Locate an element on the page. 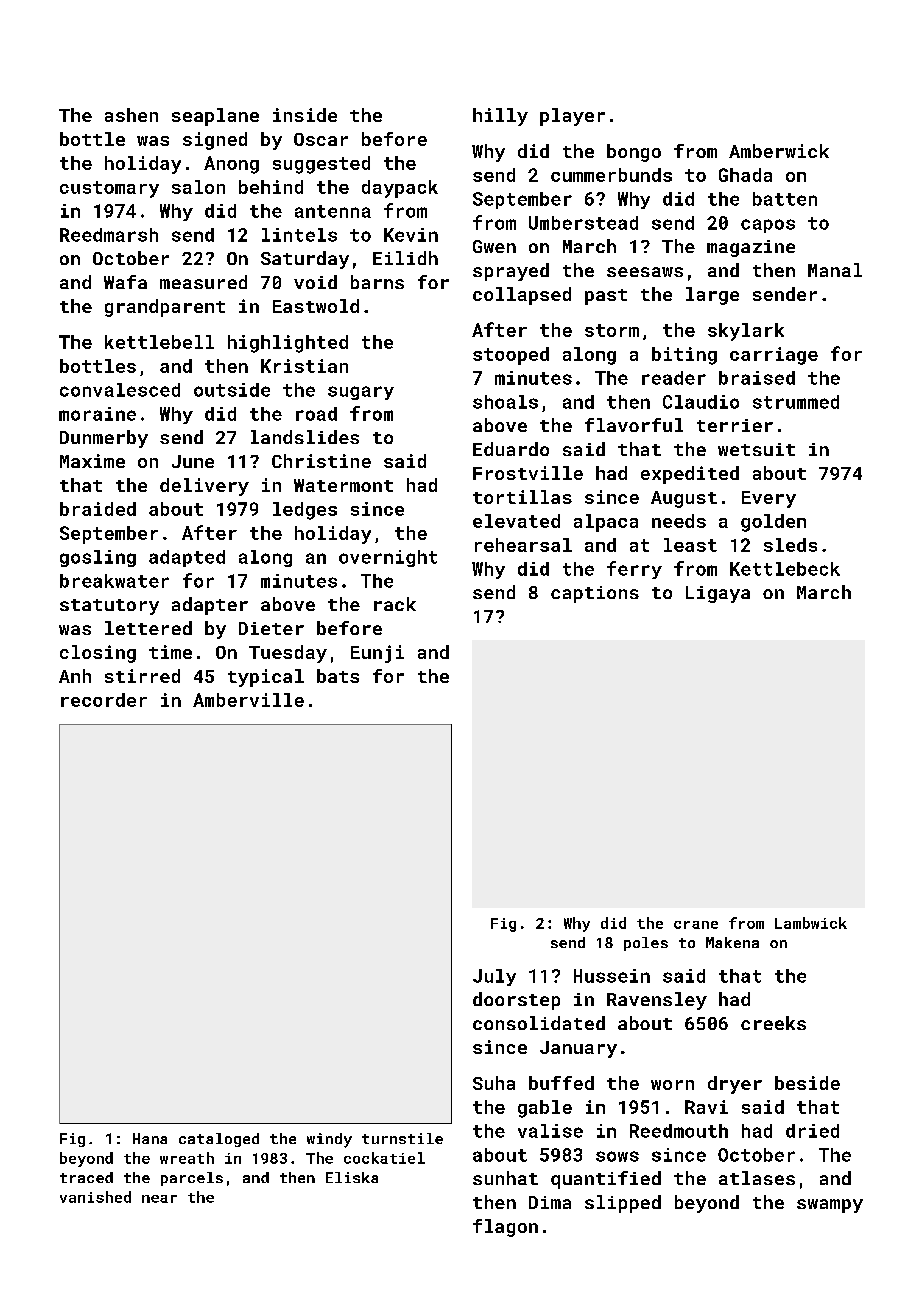  large is located at coordinates (712, 296).
